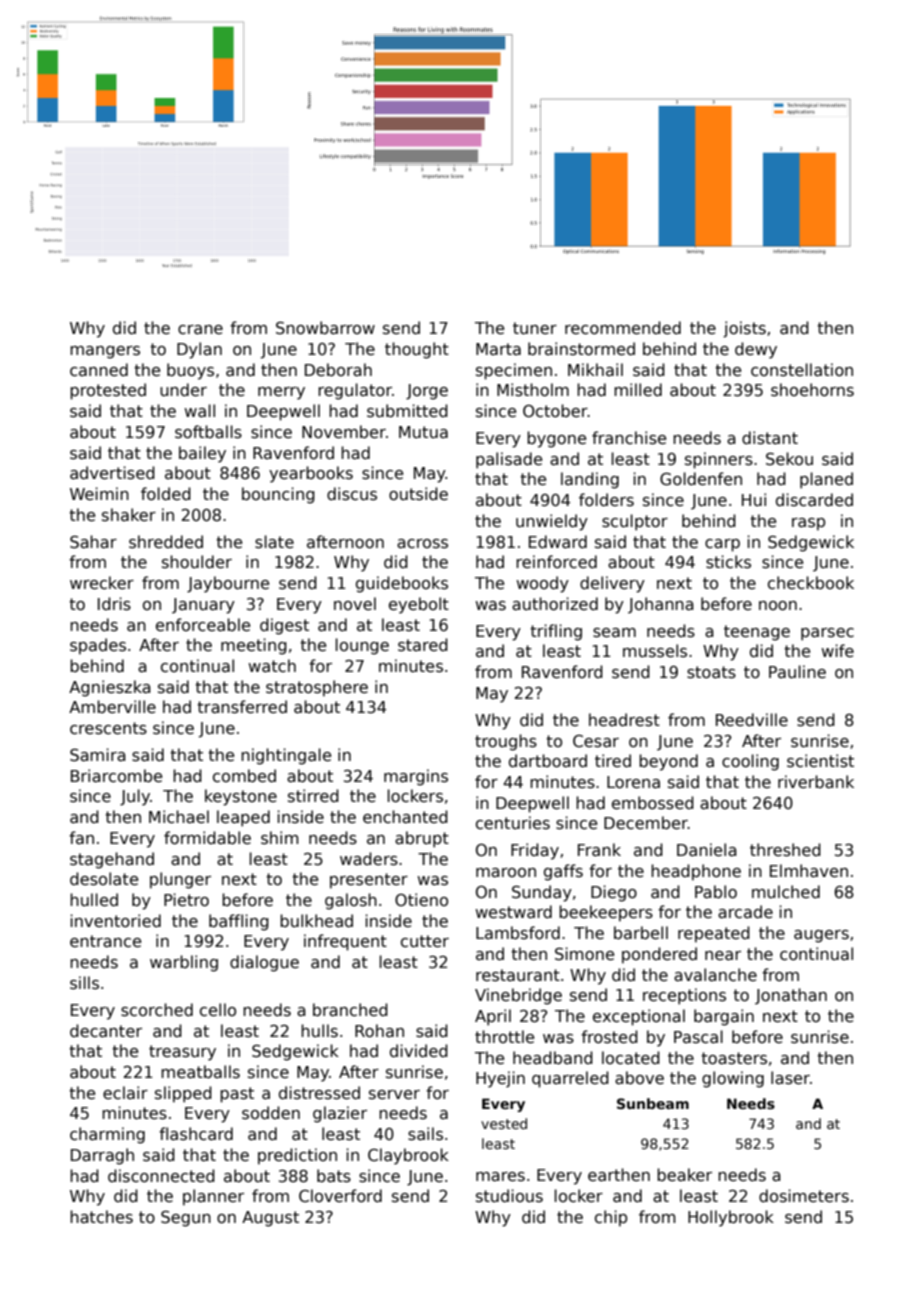  I want to click on decanter, so click(106, 1030).
